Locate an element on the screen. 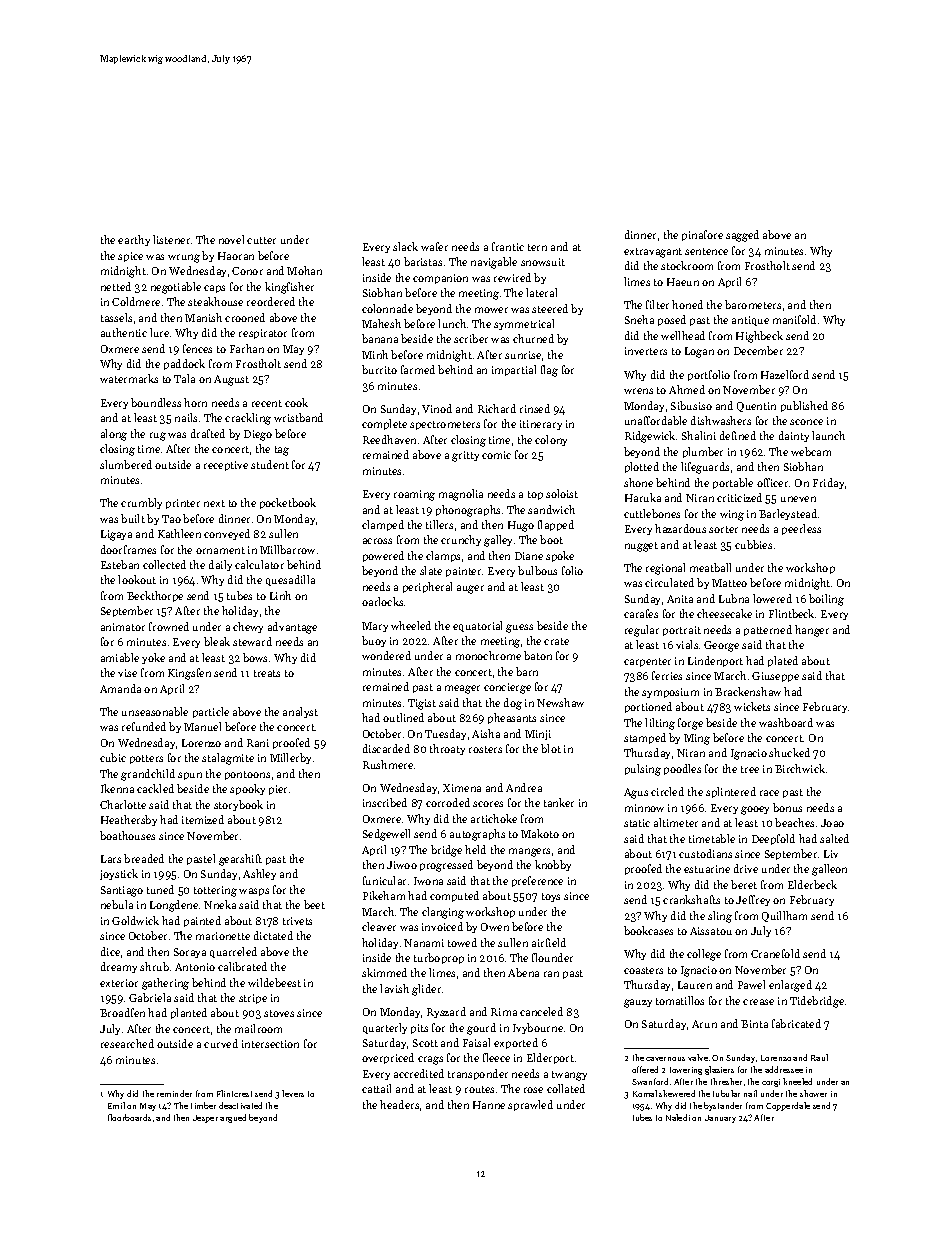 The image size is (952, 1233). pinafore is located at coordinates (702, 235).
